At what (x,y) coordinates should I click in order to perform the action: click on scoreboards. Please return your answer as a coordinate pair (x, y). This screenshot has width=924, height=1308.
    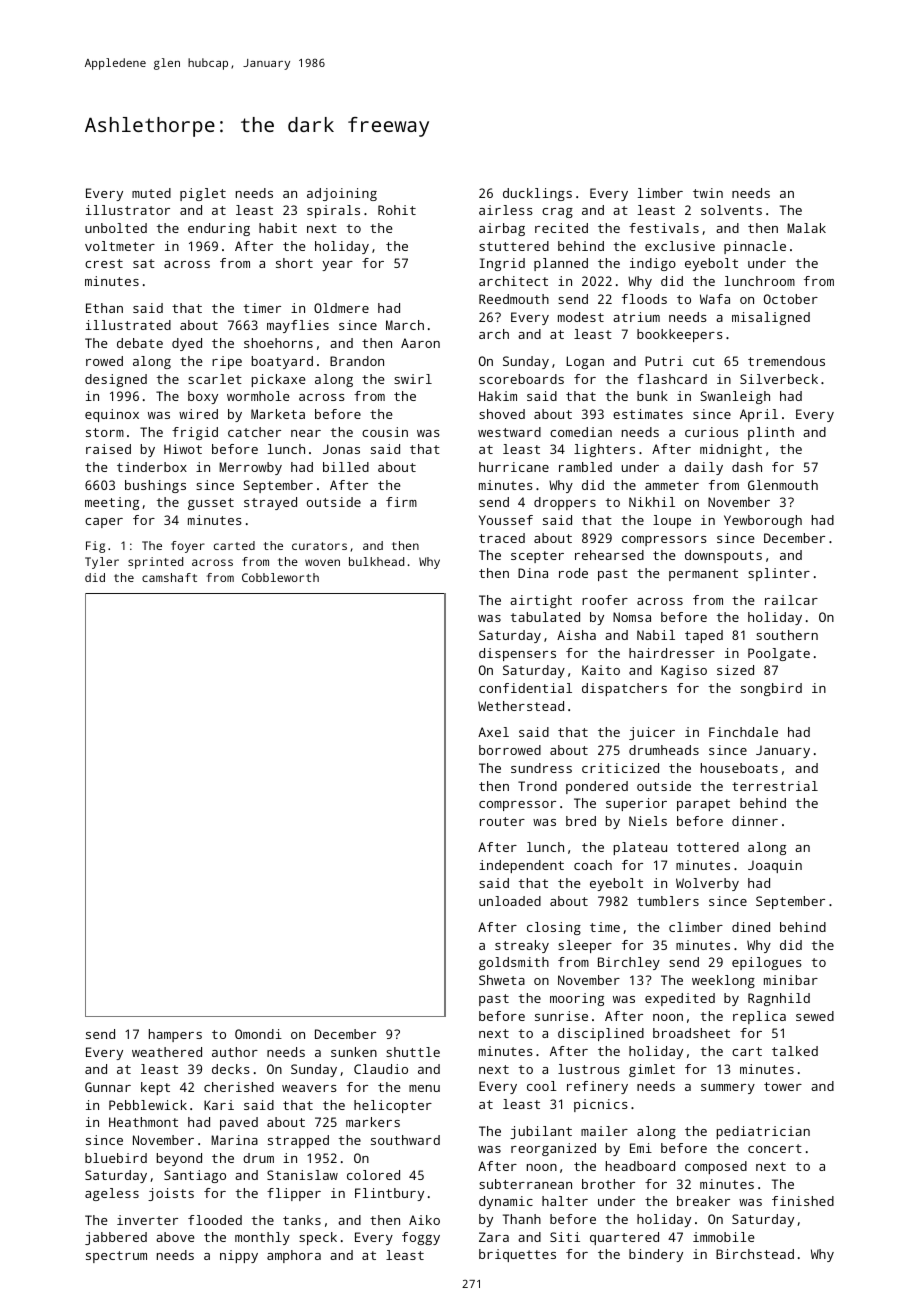
    Looking at the image, I should click on (521, 379).
